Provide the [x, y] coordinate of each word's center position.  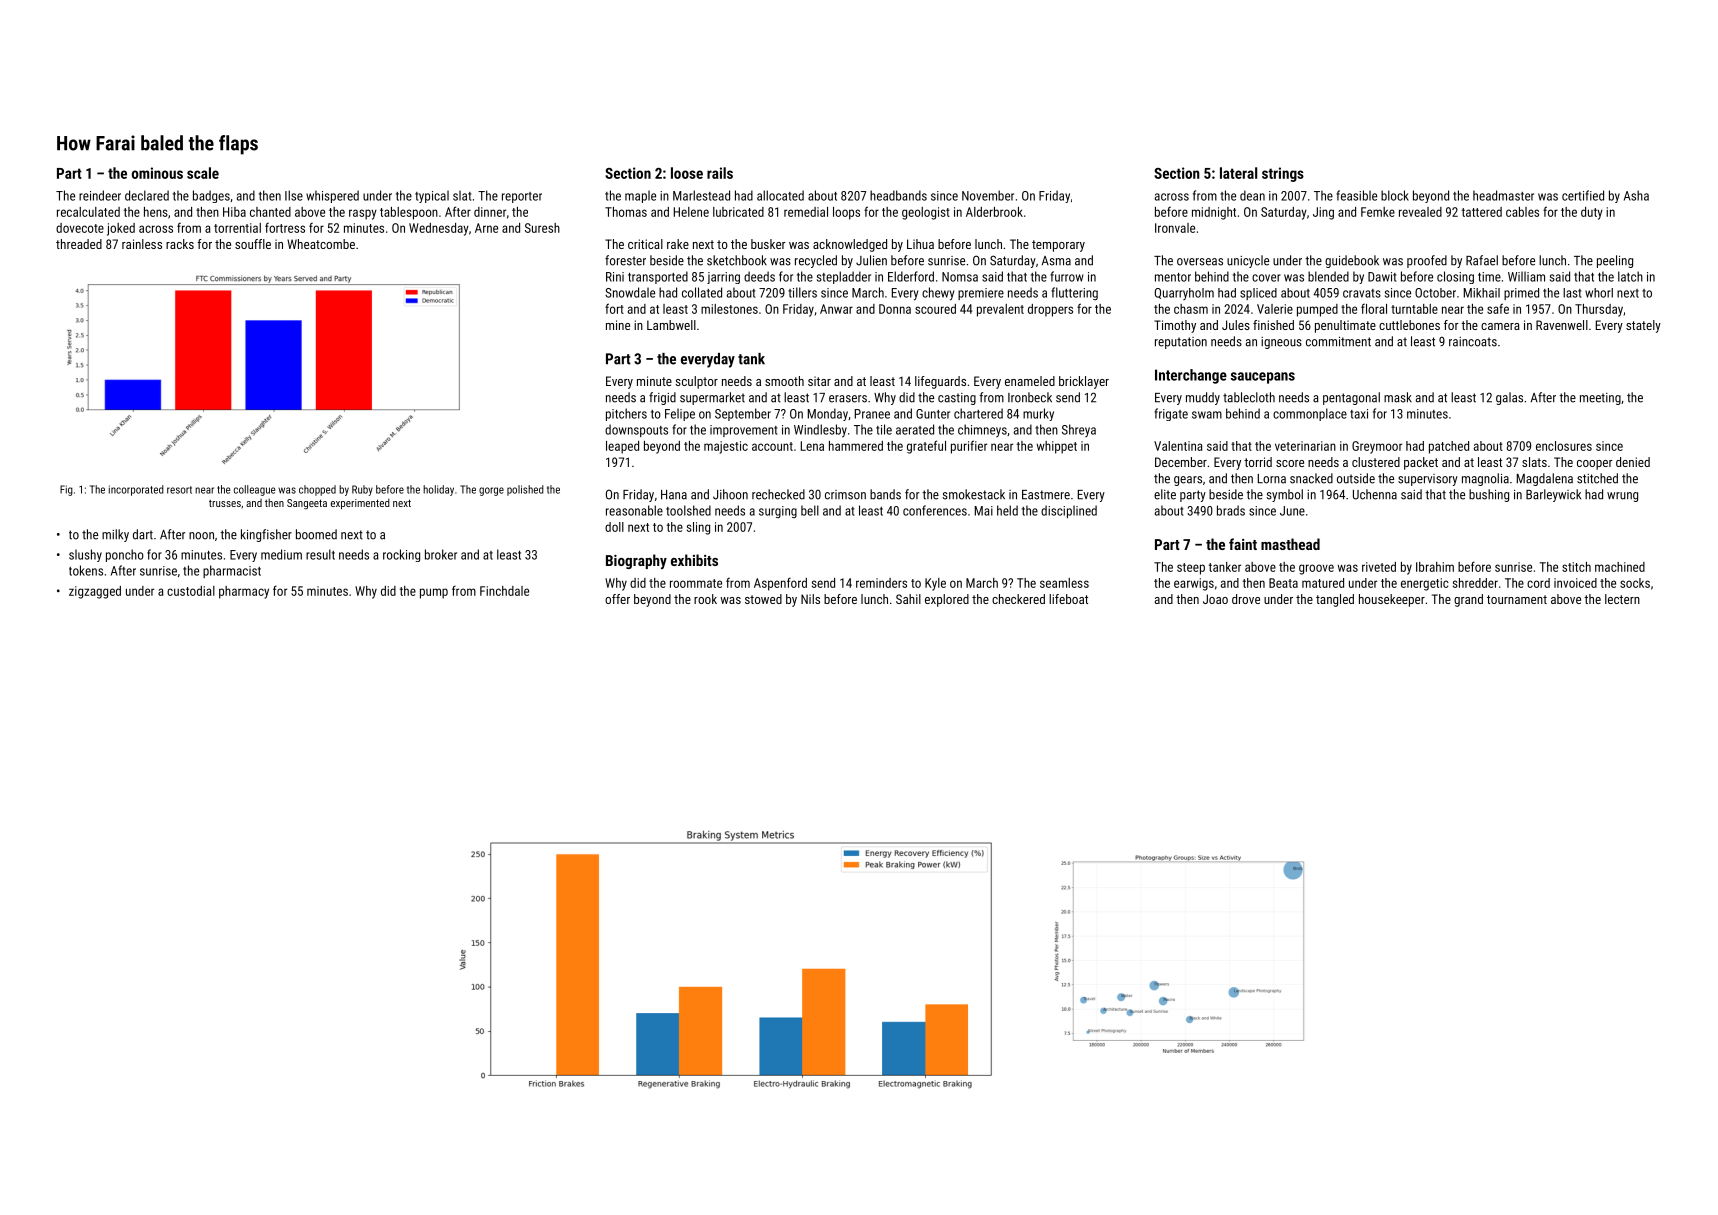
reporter [522, 197]
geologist [926, 213]
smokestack [973, 494]
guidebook [1352, 261]
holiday [438, 490]
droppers [1050, 310]
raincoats [1473, 342]
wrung [1622, 497]
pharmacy [244, 592]
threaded [79, 244]
